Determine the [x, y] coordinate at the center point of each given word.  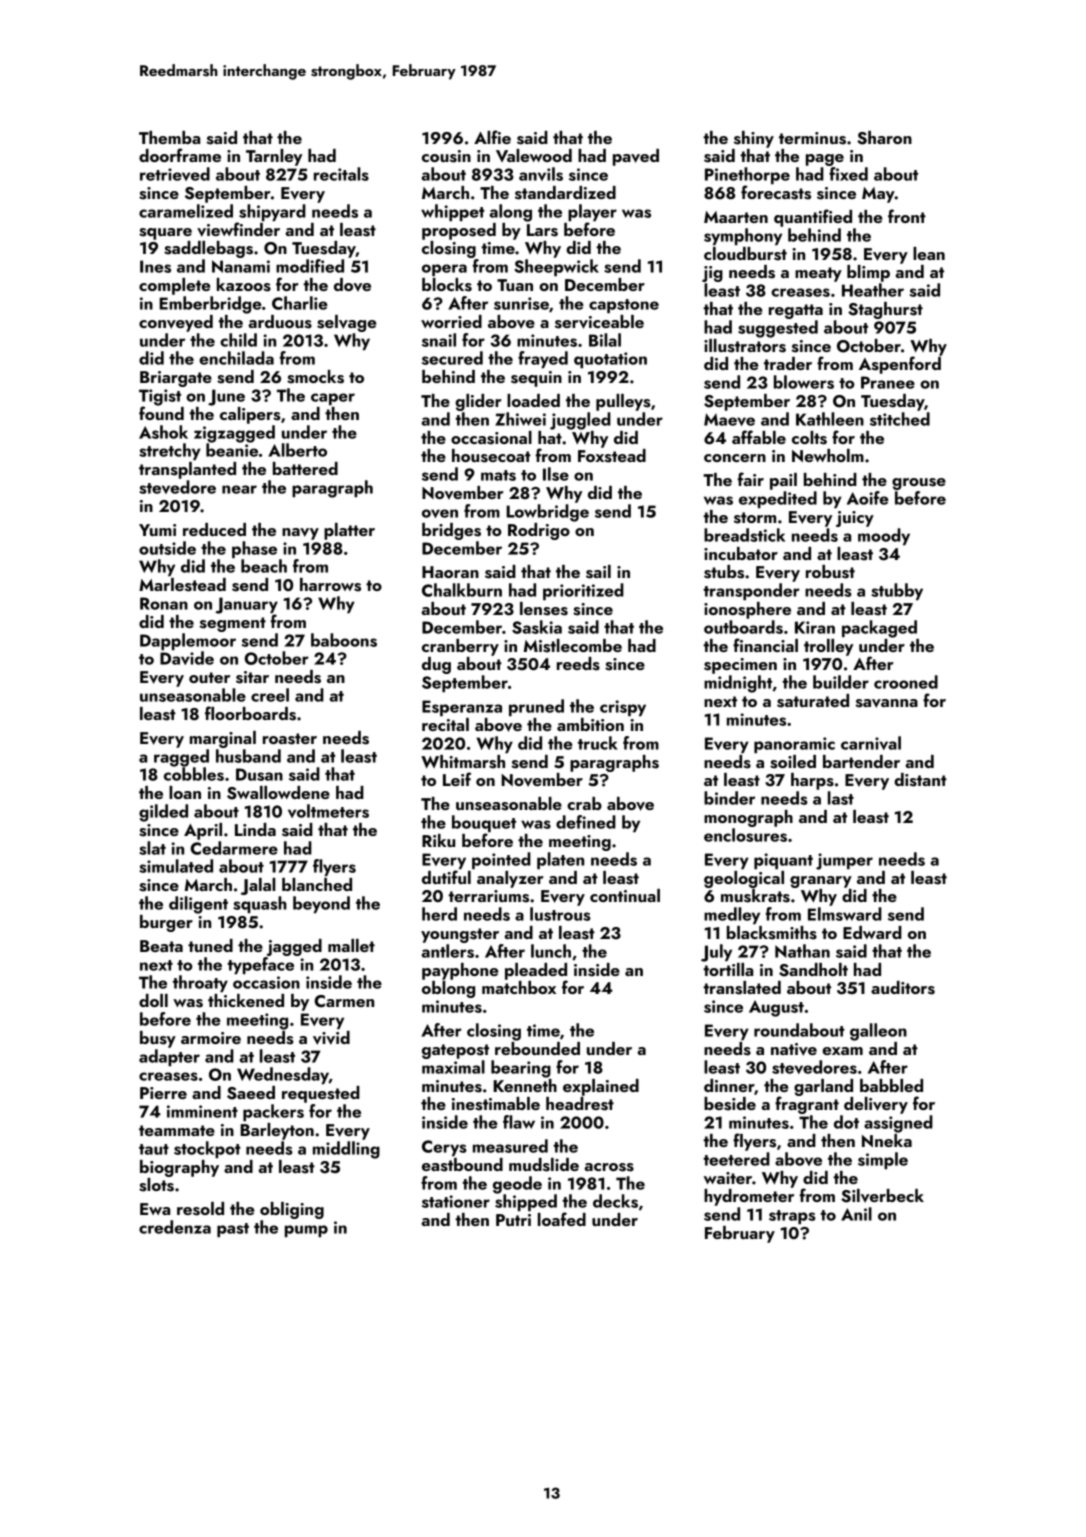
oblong [448, 989]
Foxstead [612, 456]
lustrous [560, 914]
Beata [161, 946]
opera [444, 270]
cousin [446, 156]
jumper [844, 861]
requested [321, 1094]
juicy [855, 519]
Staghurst [885, 310]
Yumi [157, 530]
